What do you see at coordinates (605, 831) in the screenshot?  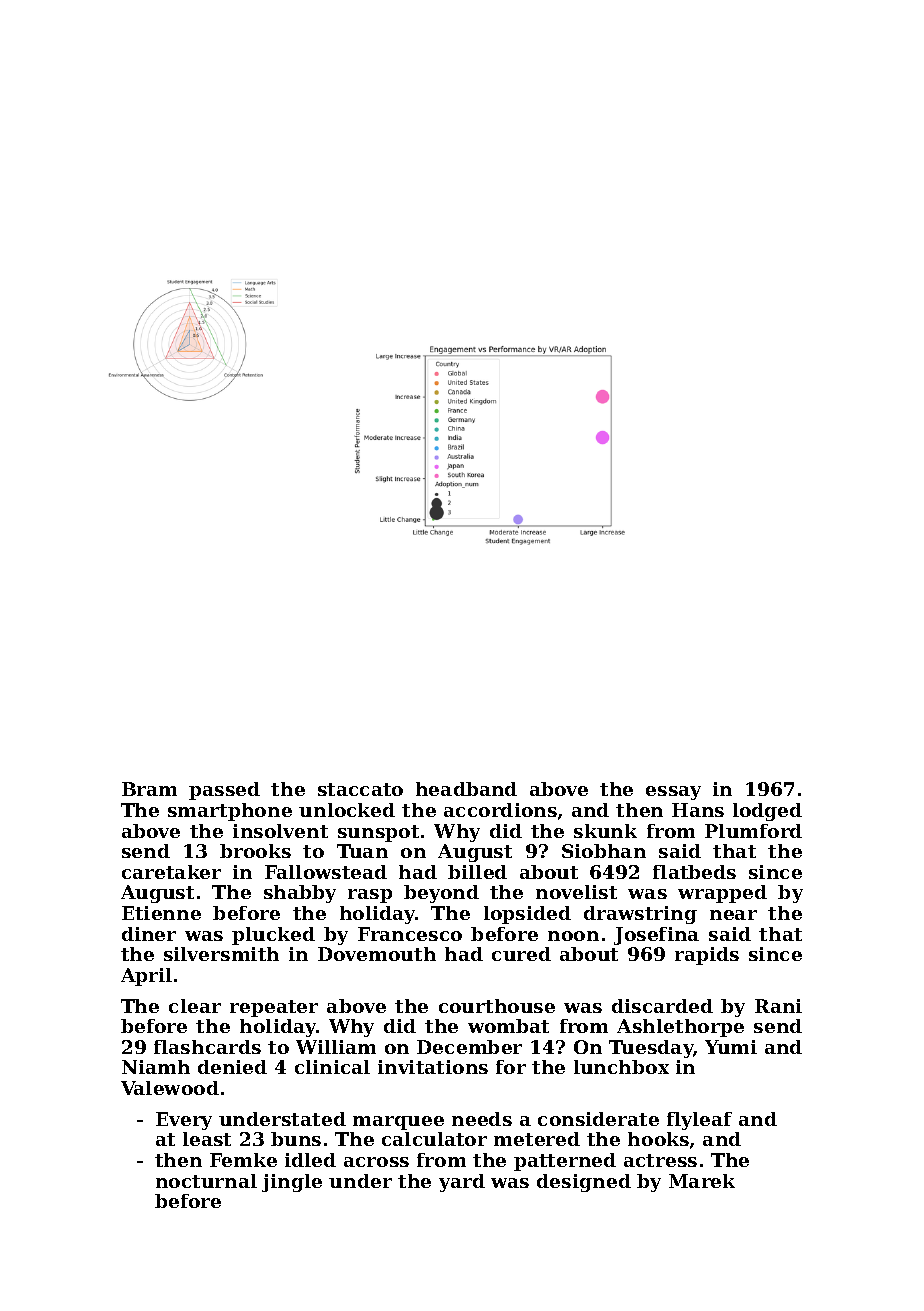 I see `skunk` at bounding box center [605, 831].
